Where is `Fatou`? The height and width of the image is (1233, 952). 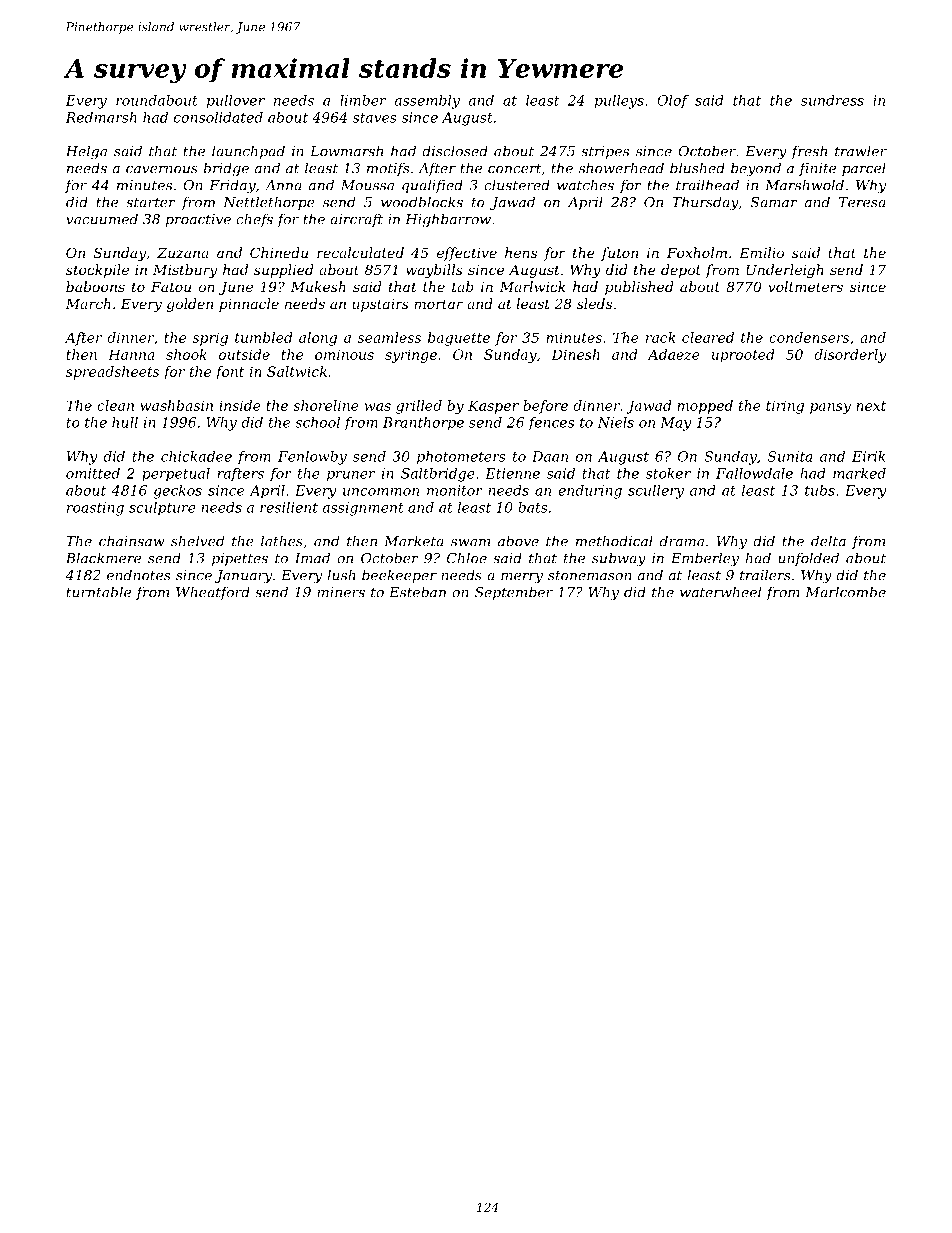 Fatou is located at coordinates (171, 287).
